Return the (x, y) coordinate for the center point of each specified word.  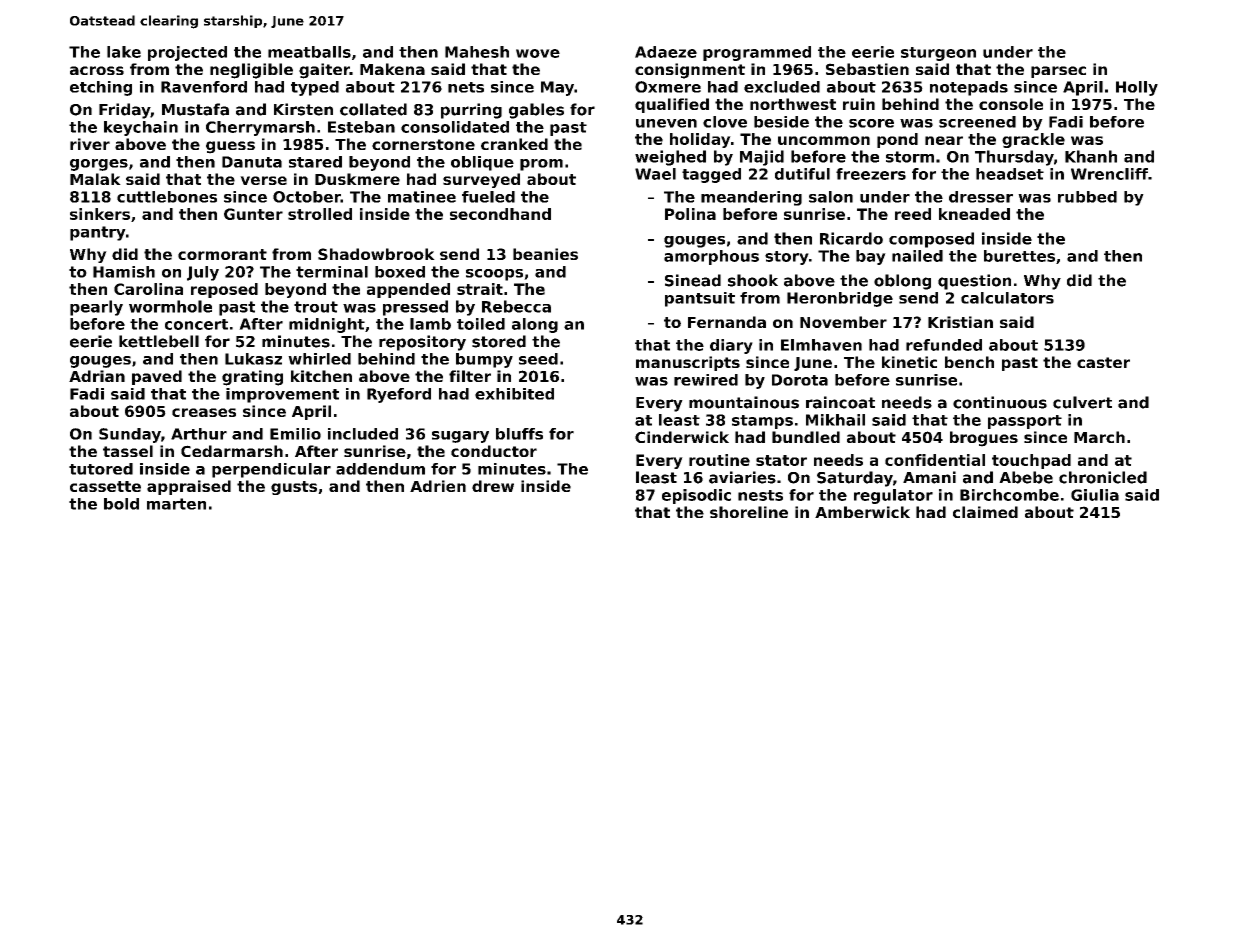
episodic (696, 496)
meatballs (309, 52)
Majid (762, 158)
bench (969, 362)
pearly (96, 308)
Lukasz (253, 359)
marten (176, 504)
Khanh (1091, 156)
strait (480, 289)
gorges (99, 165)
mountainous (744, 402)
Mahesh (477, 52)
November (843, 322)
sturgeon (938, 54)
